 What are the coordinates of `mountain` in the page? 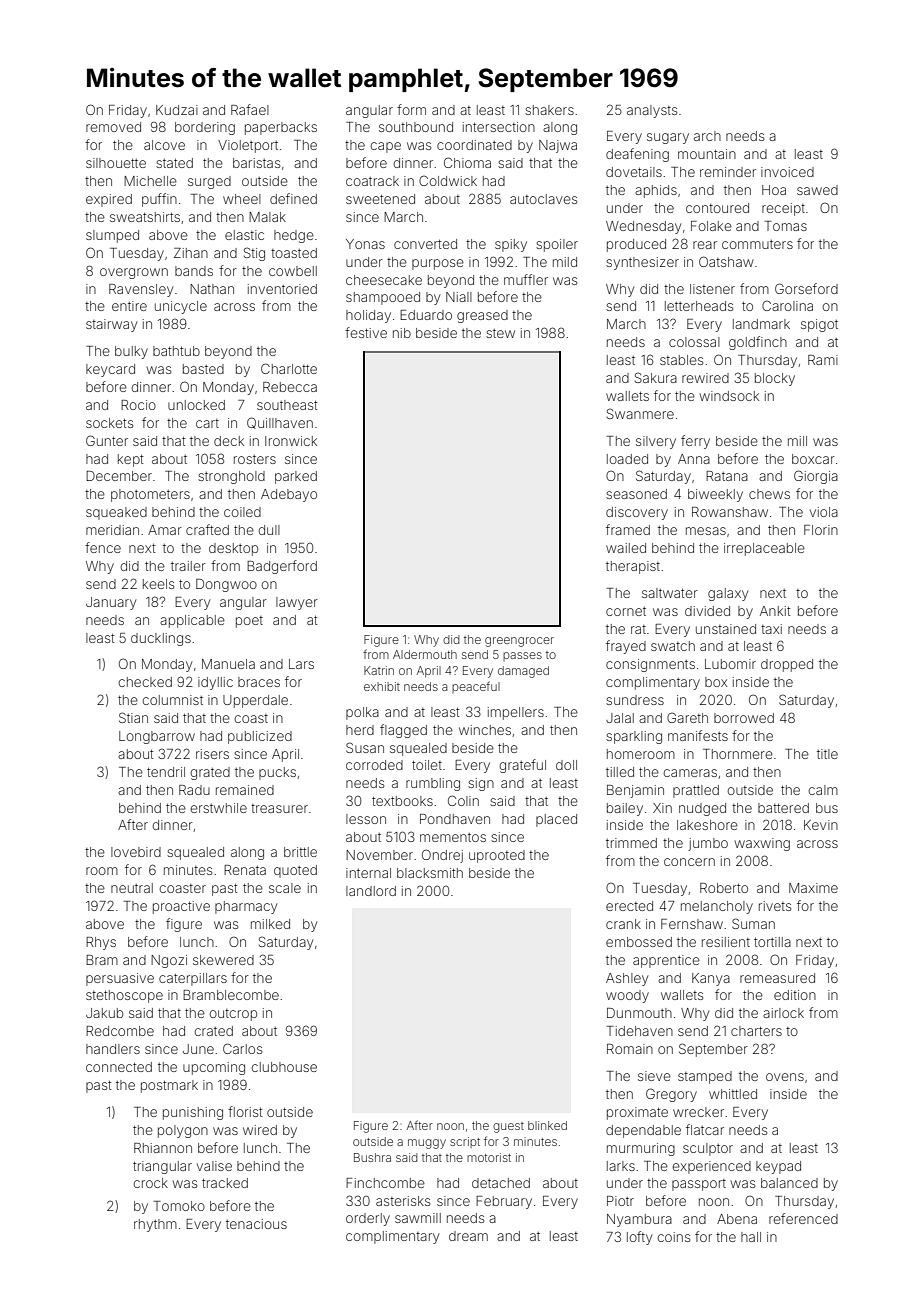 It's located at (707, 154).
